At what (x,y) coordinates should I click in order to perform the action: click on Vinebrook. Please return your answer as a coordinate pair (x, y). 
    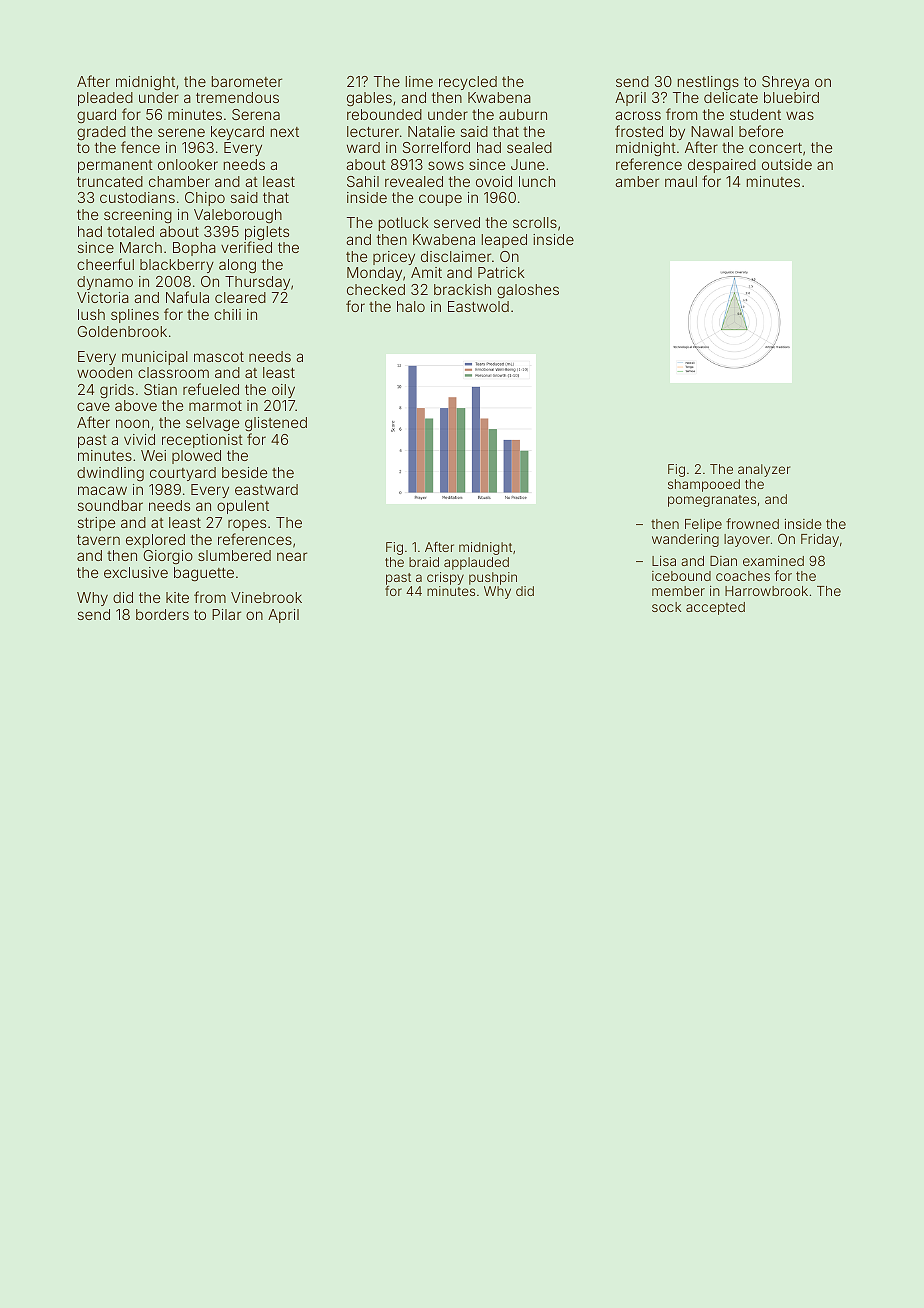
    Looking at the image, I should click on (266, 597).
